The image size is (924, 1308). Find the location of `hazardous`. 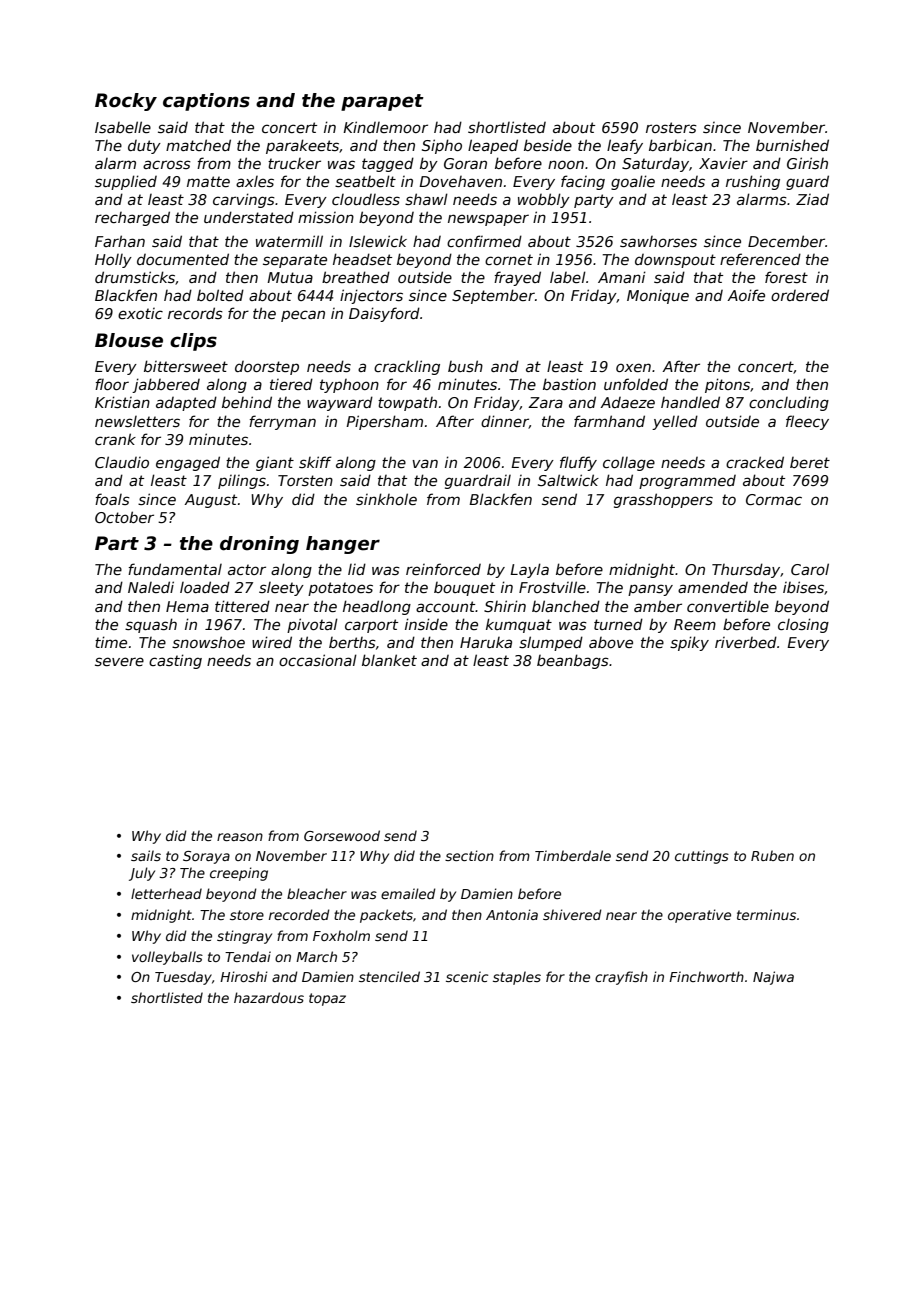

hazardous is located at coordinates (269, 997).
